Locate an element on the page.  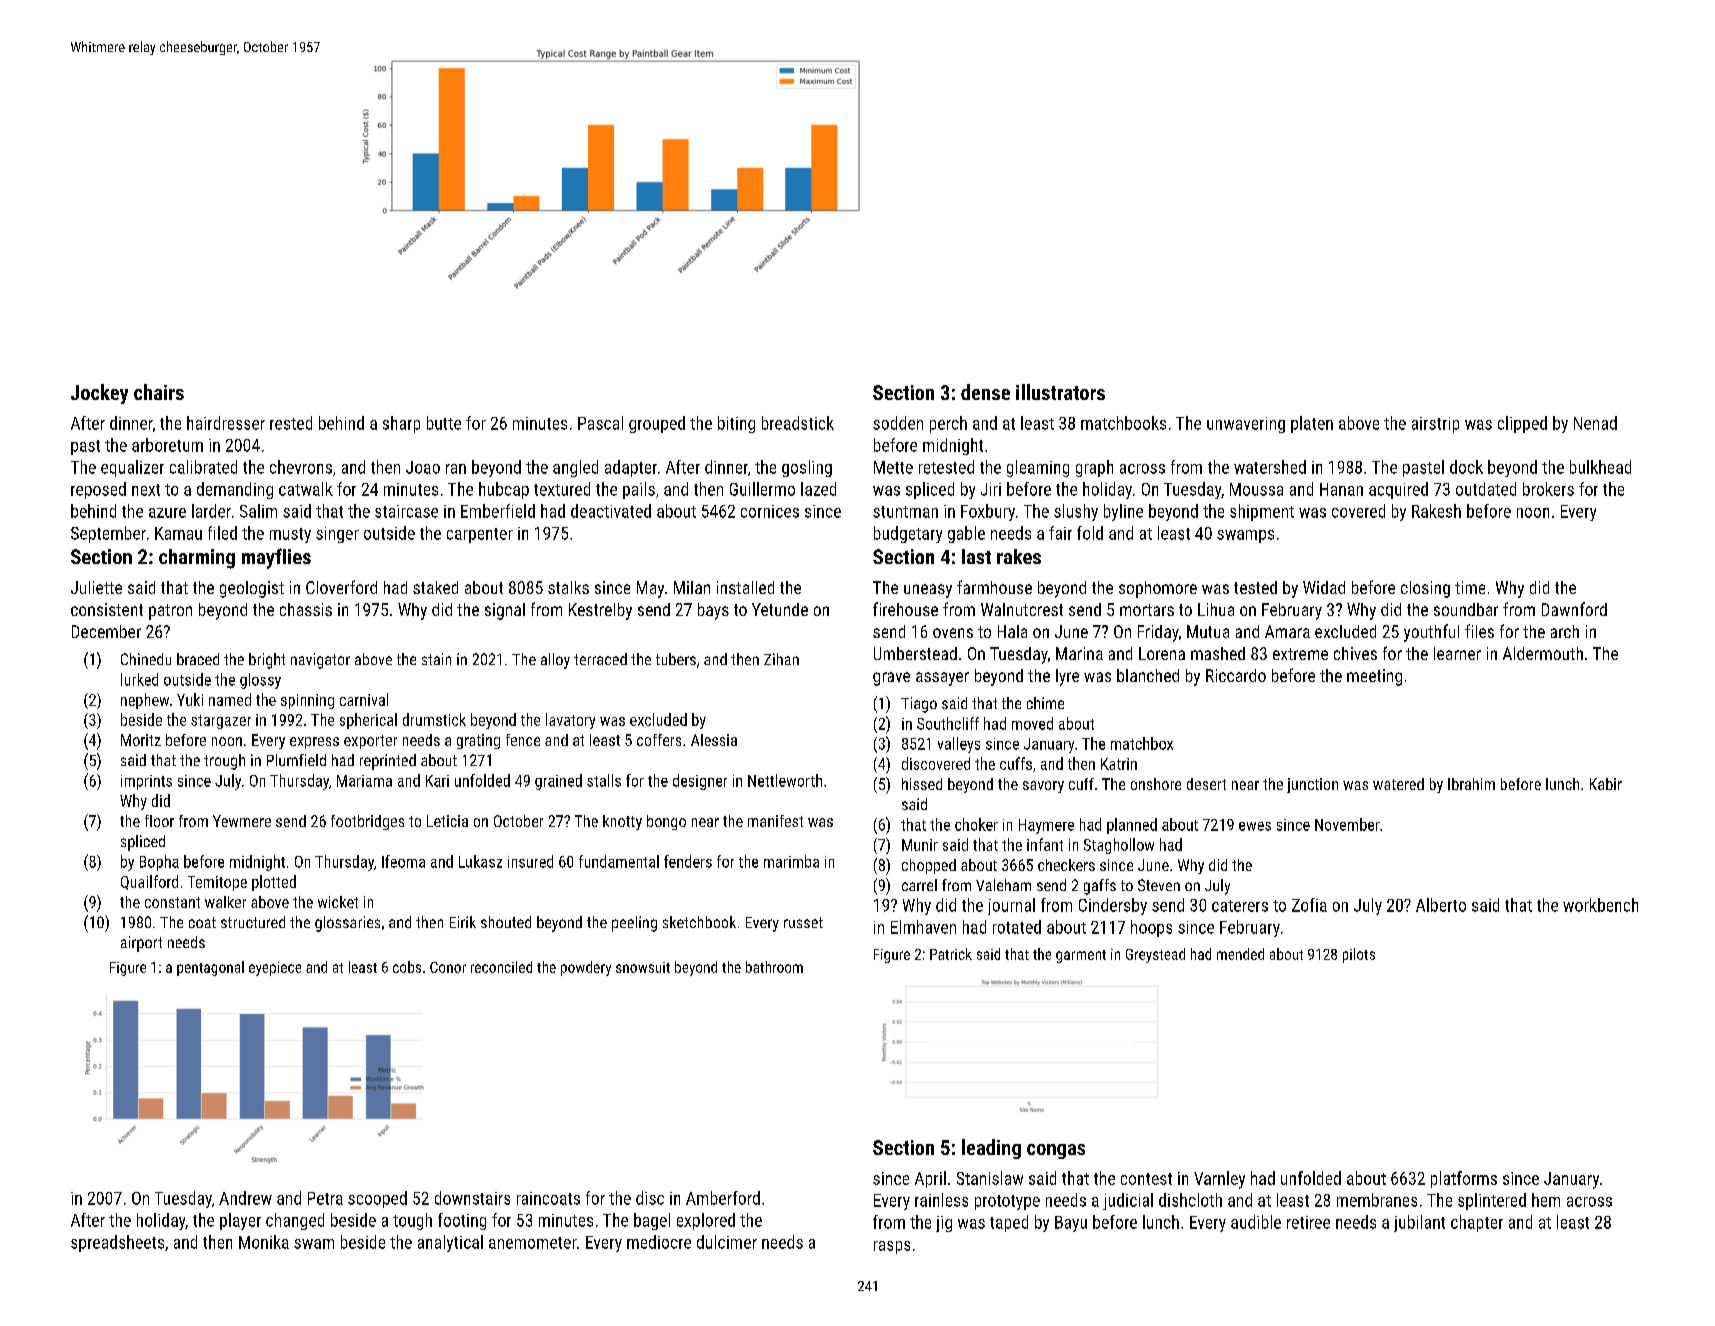
reposed is located at coordinates (98, 490).
